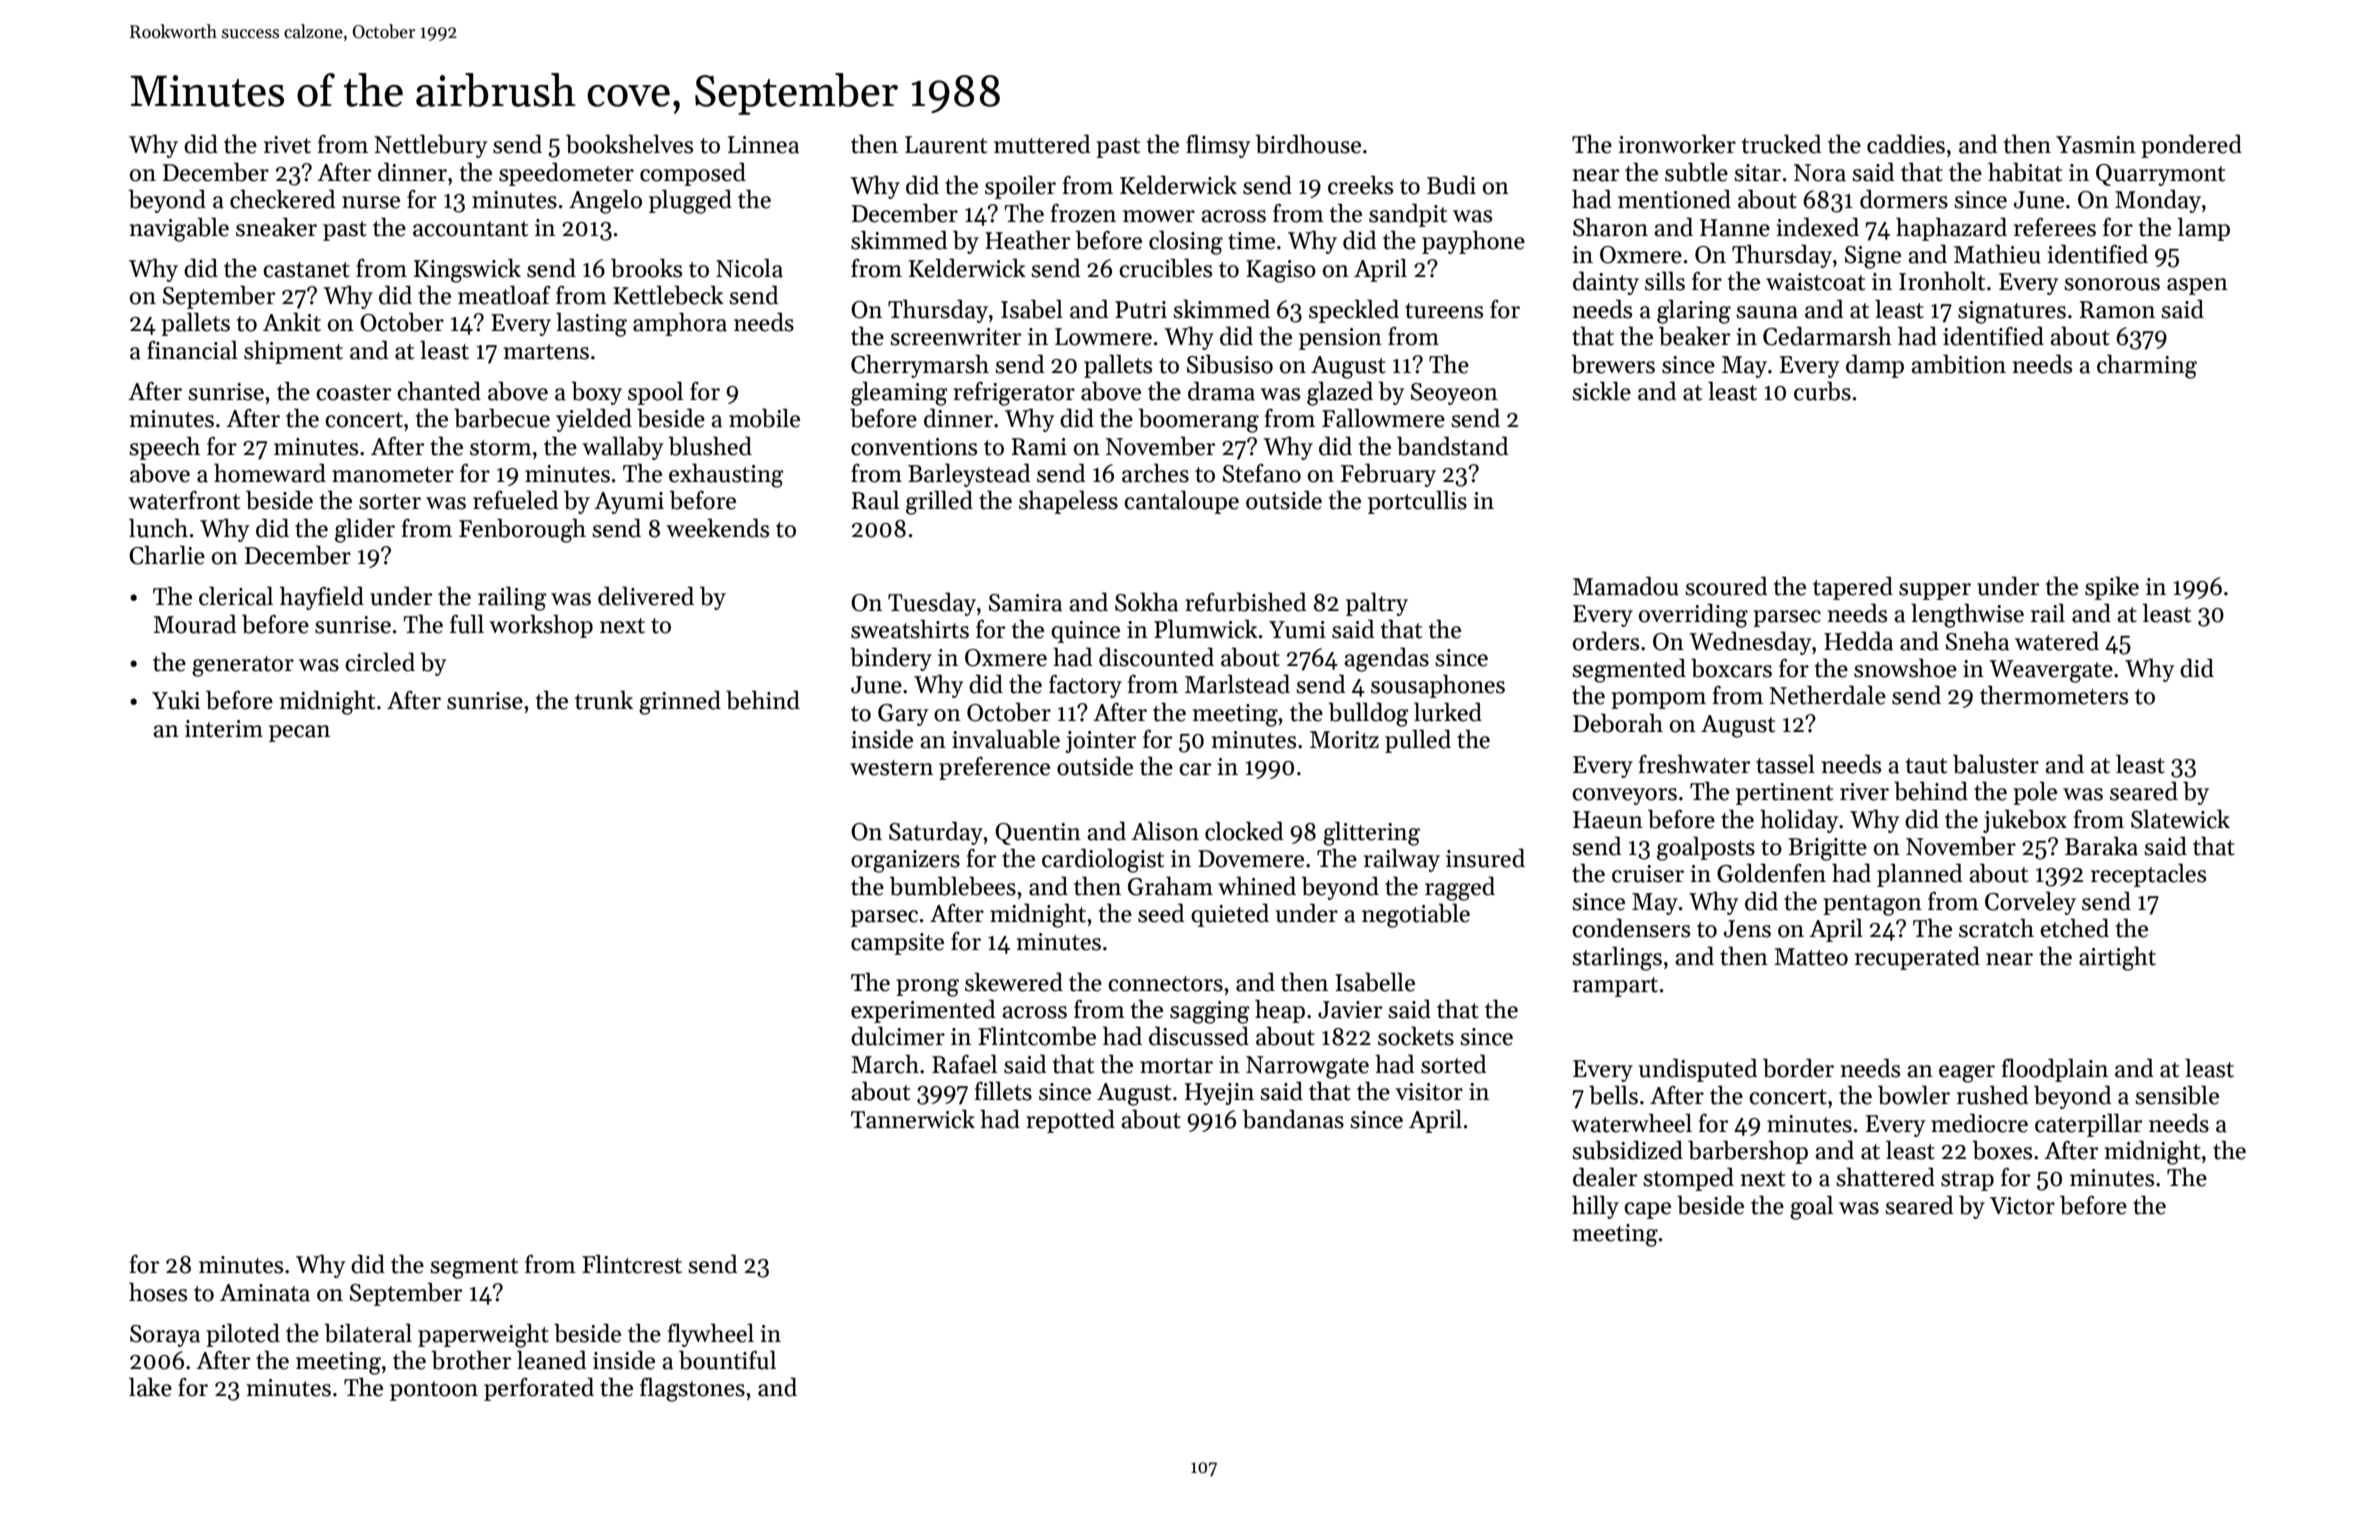 This image has width=2380, height=1540. I want to click on Mourad, so click(195, 624).
